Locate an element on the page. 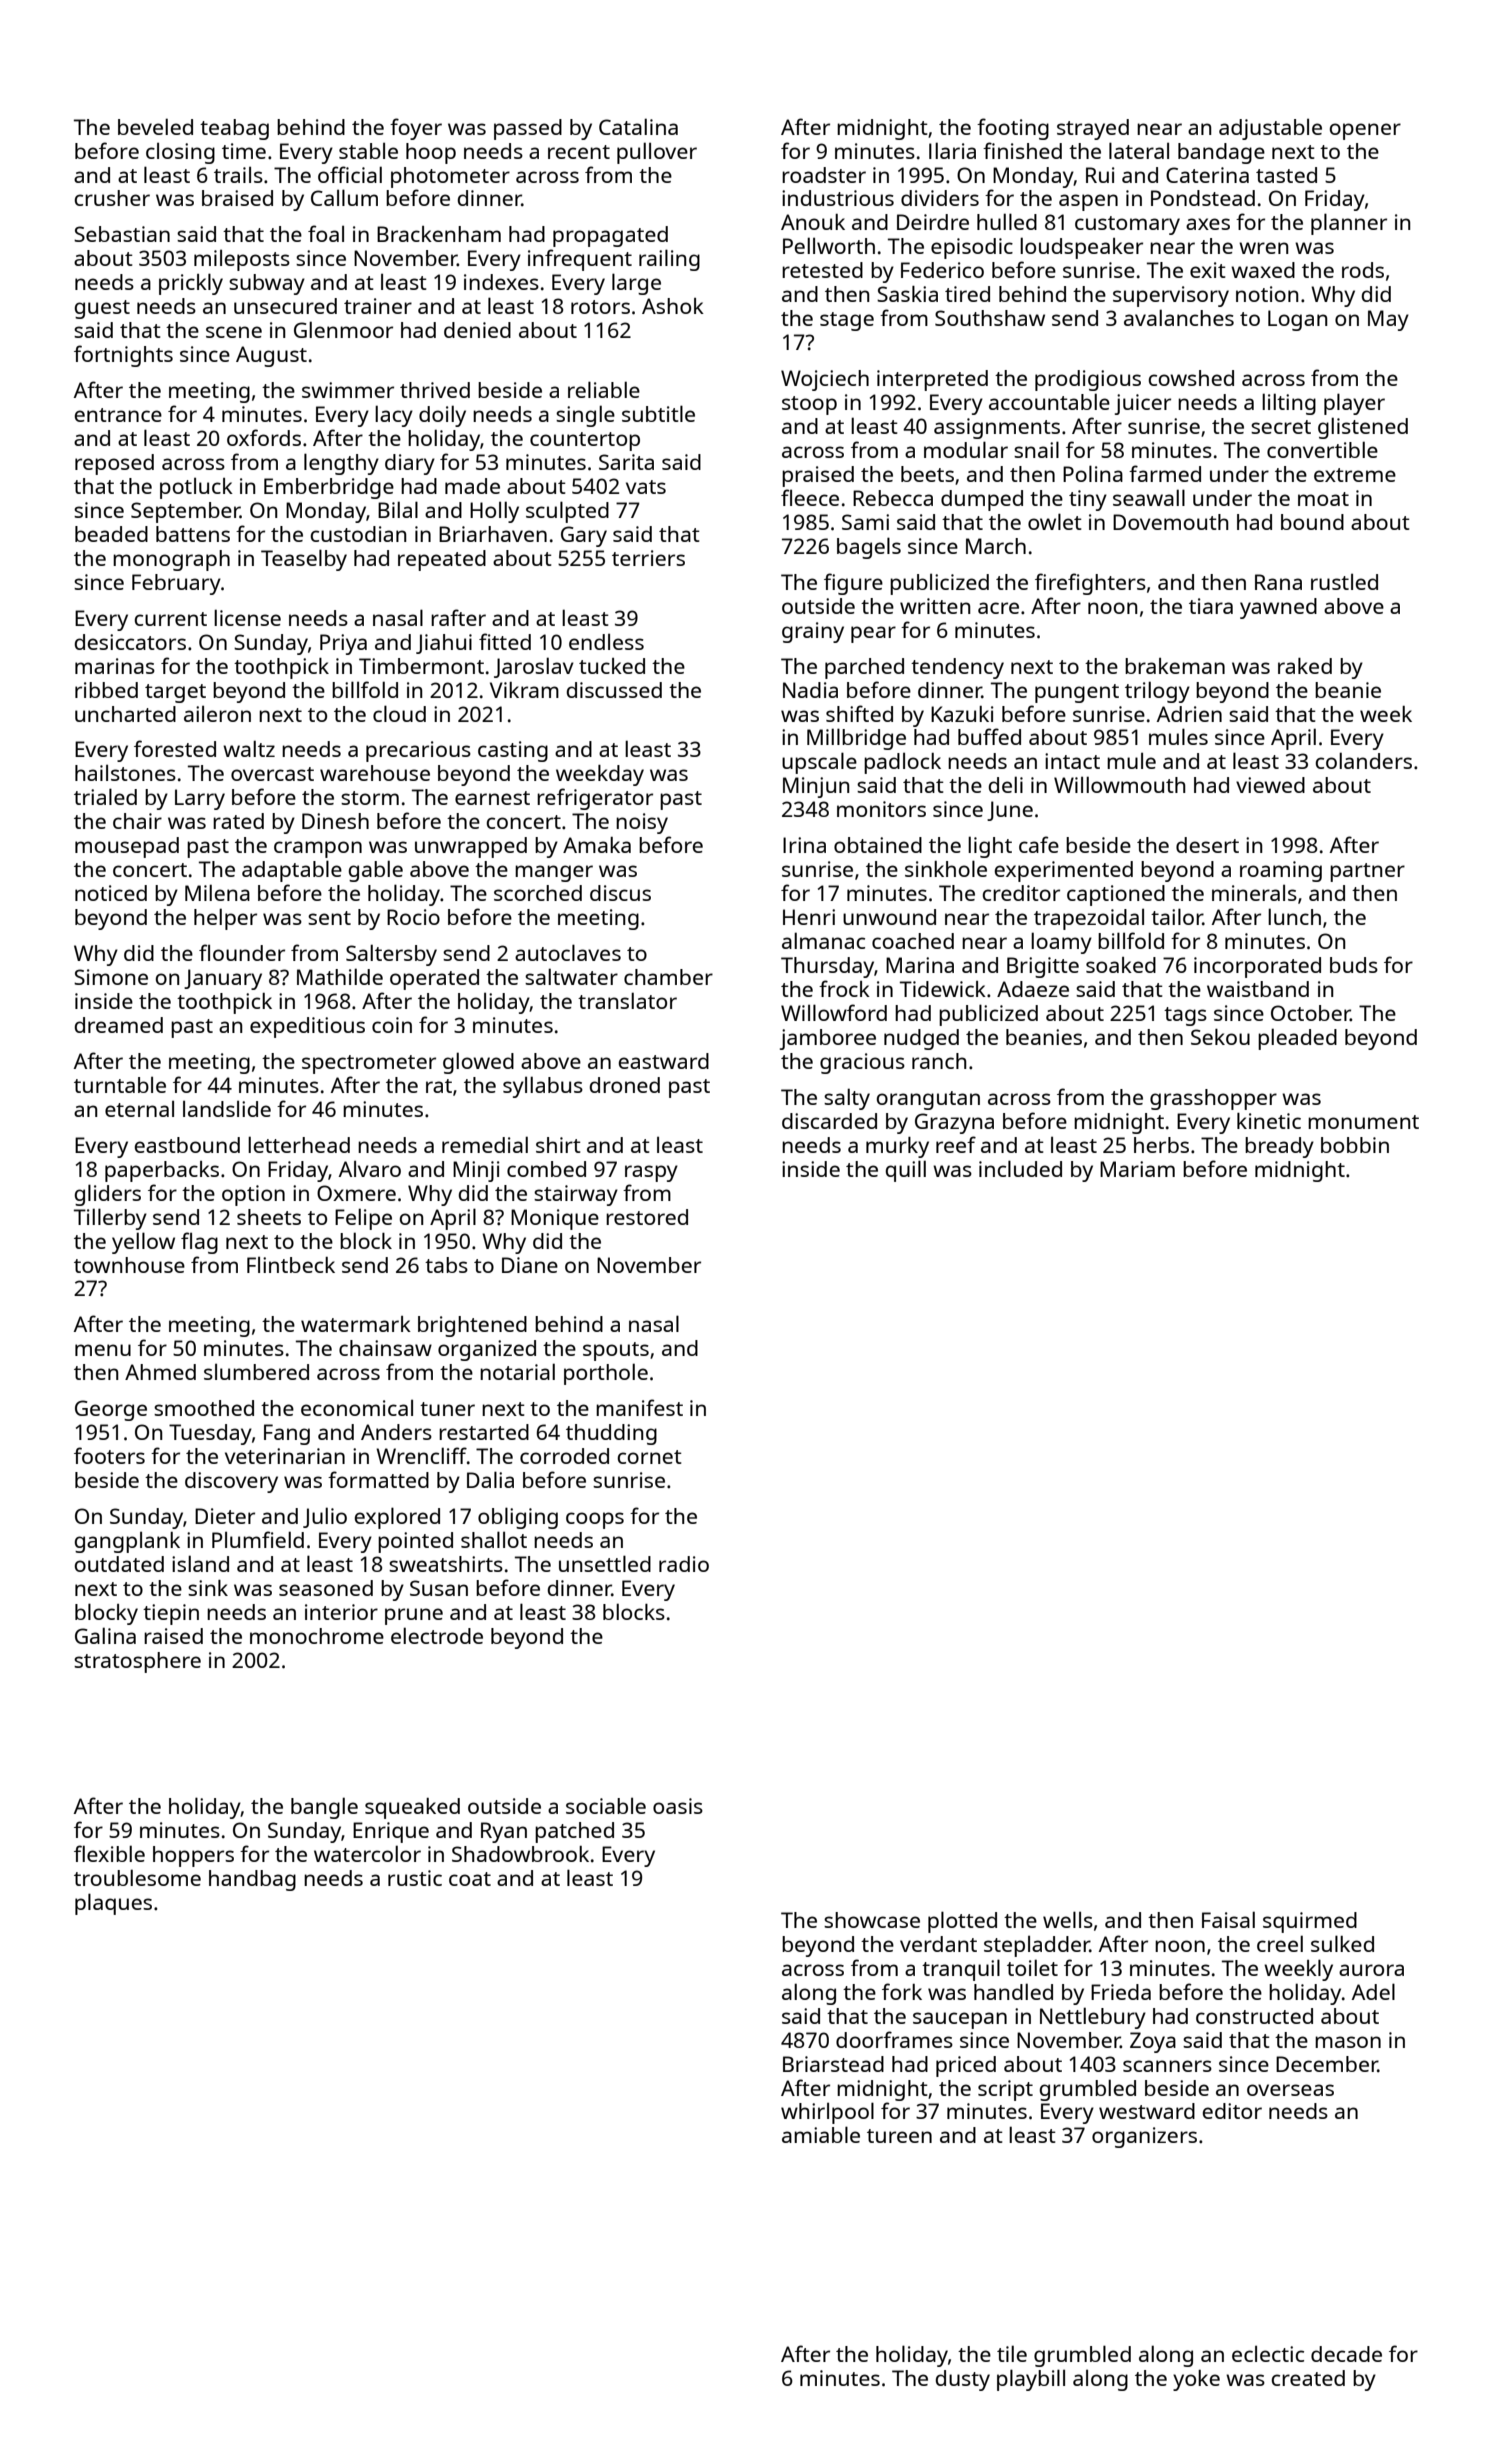  Faisal is located at coordinates (1228, 1919).
